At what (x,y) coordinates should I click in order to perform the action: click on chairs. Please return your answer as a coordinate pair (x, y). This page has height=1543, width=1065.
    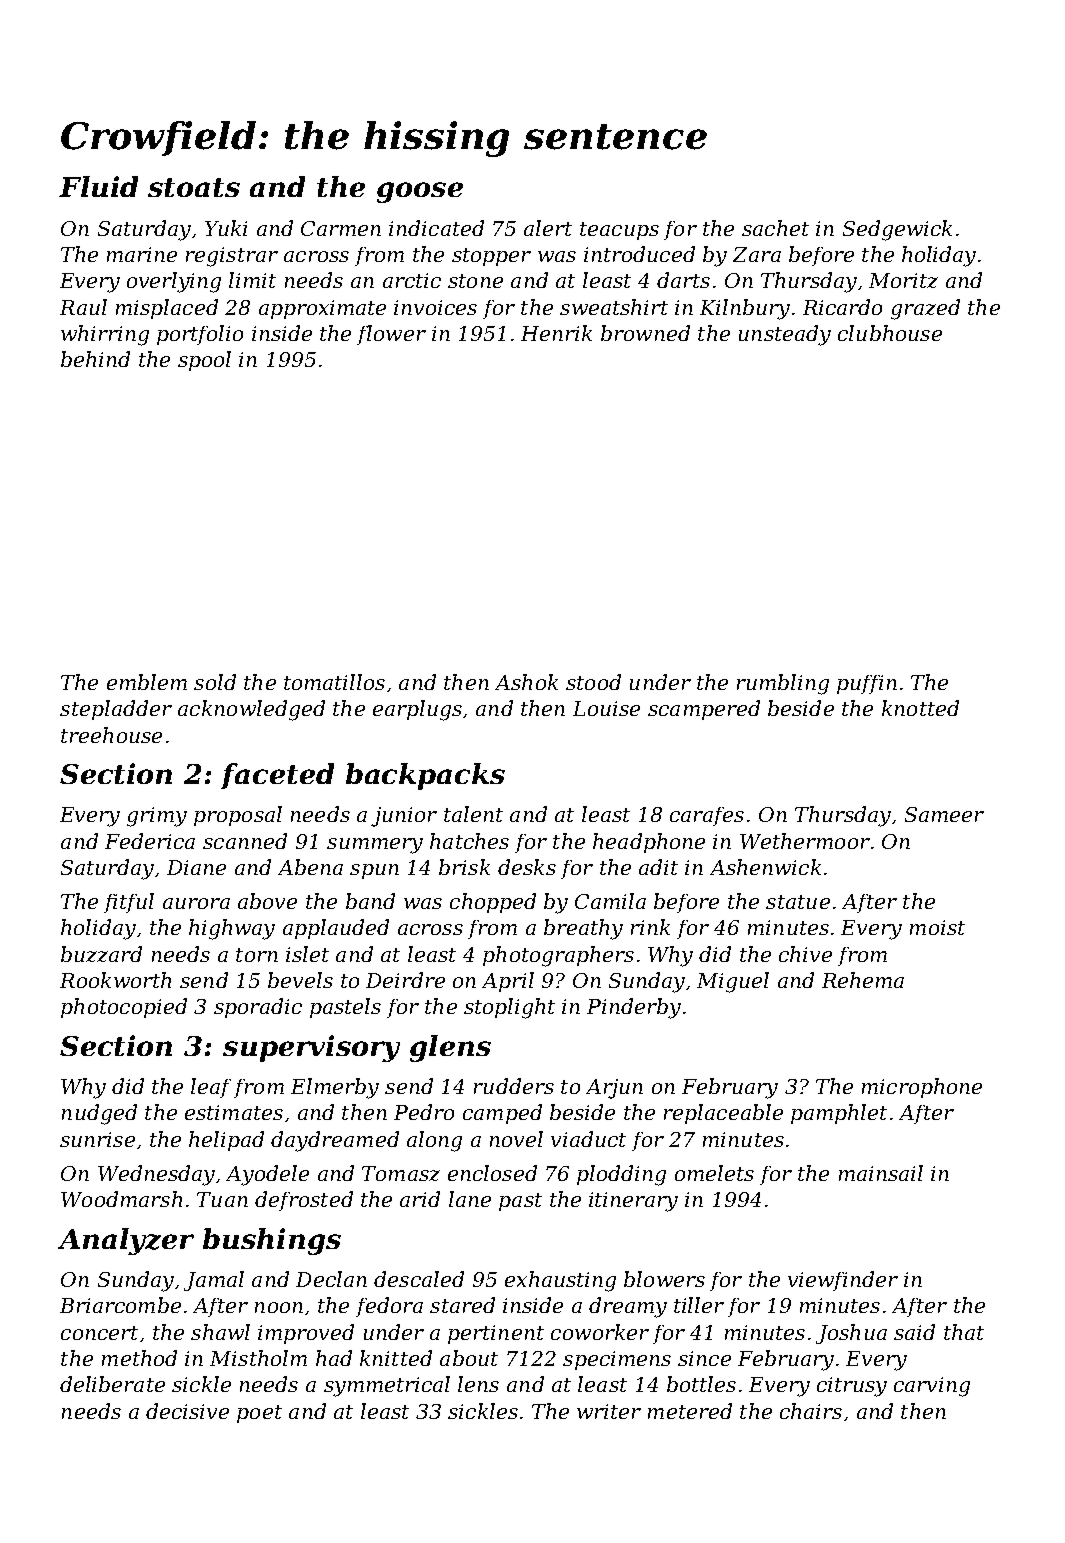
    Looking at the image, I should click on (811, 1411).
